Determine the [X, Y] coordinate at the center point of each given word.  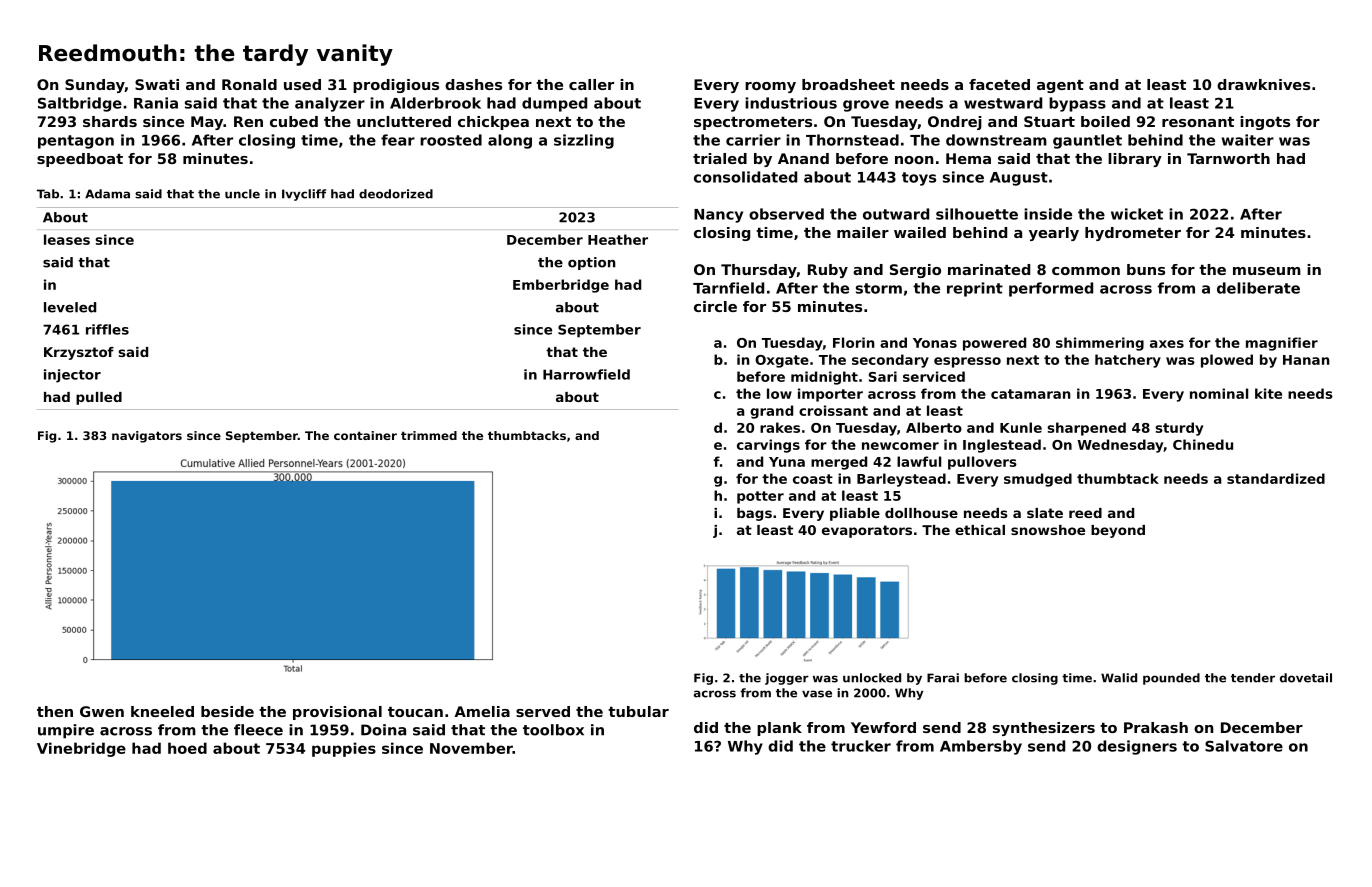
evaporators [867, 531]
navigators [147, 437]
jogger [787, 679]
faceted [999, 84]
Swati [157, 84]
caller [591, 84]
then [55, 711]
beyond [1118, 531]
